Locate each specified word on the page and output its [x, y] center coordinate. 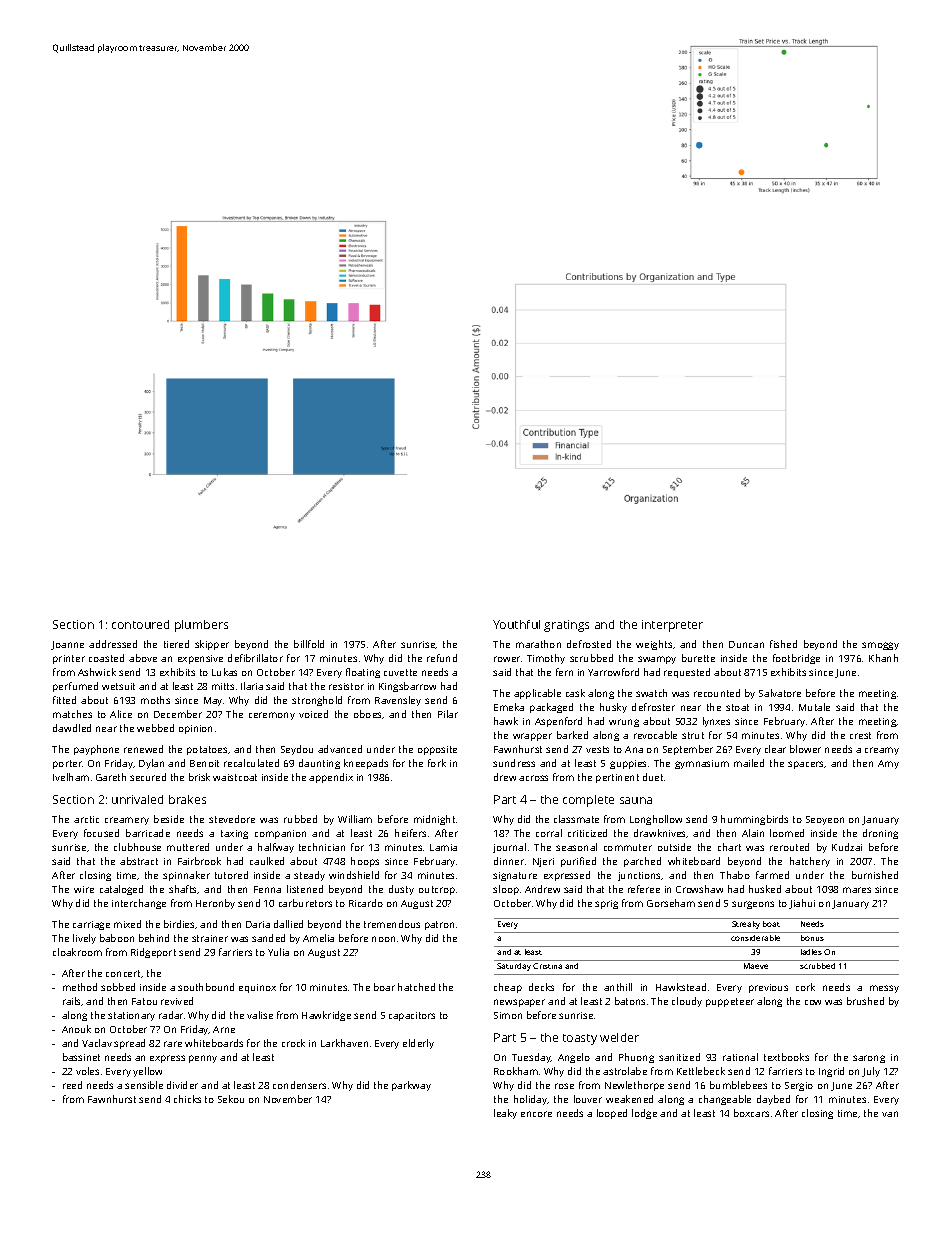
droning [880, 834]
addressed [113, 644]
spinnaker [186, 876]
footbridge [796, 659]
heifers [410, 833]
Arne [224, 1029]
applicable [537, 694]
